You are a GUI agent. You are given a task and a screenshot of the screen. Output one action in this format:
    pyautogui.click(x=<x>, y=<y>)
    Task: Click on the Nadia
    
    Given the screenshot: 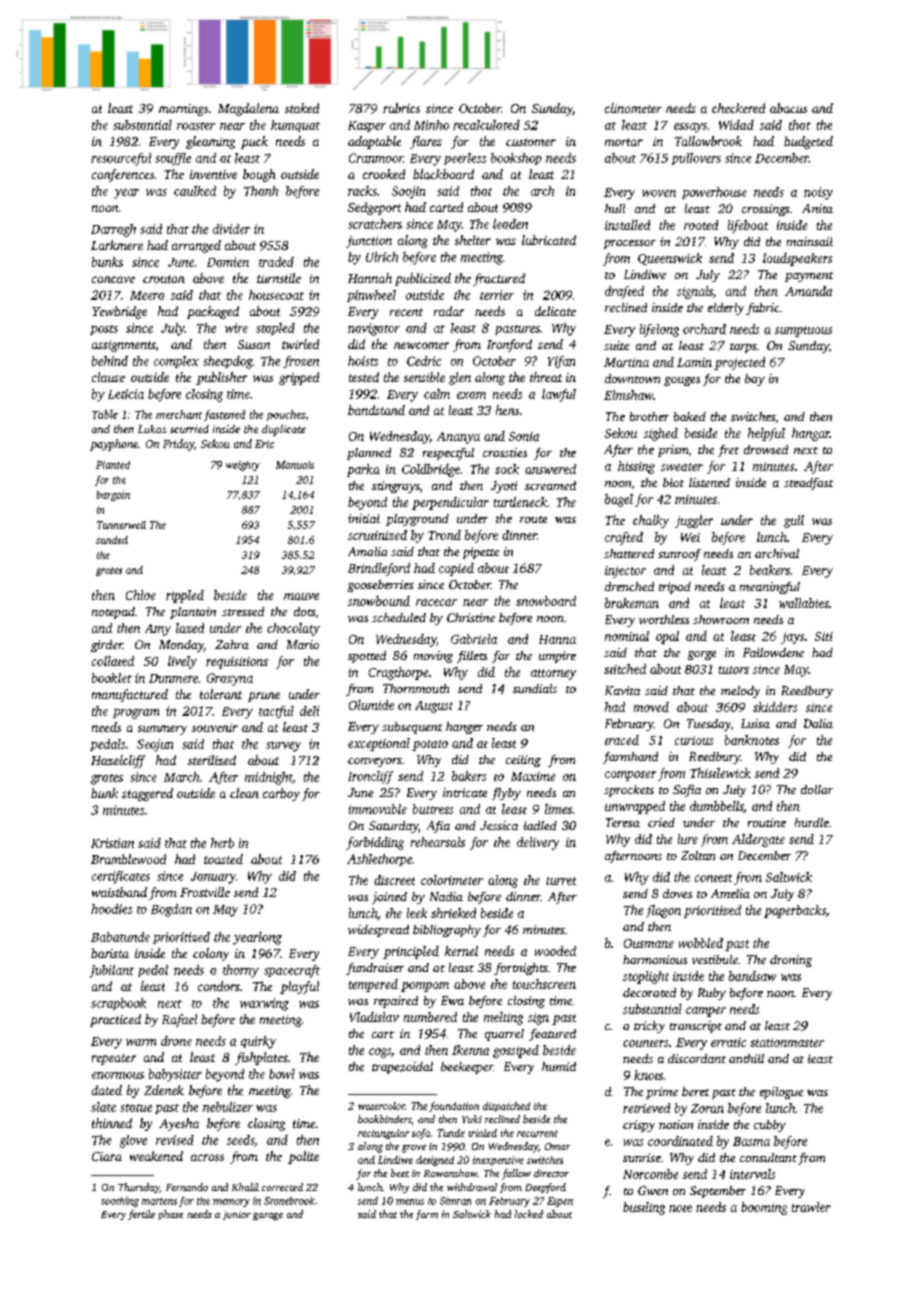 What is the action you would take?
    pyautogui.click(x=446, y=896)
